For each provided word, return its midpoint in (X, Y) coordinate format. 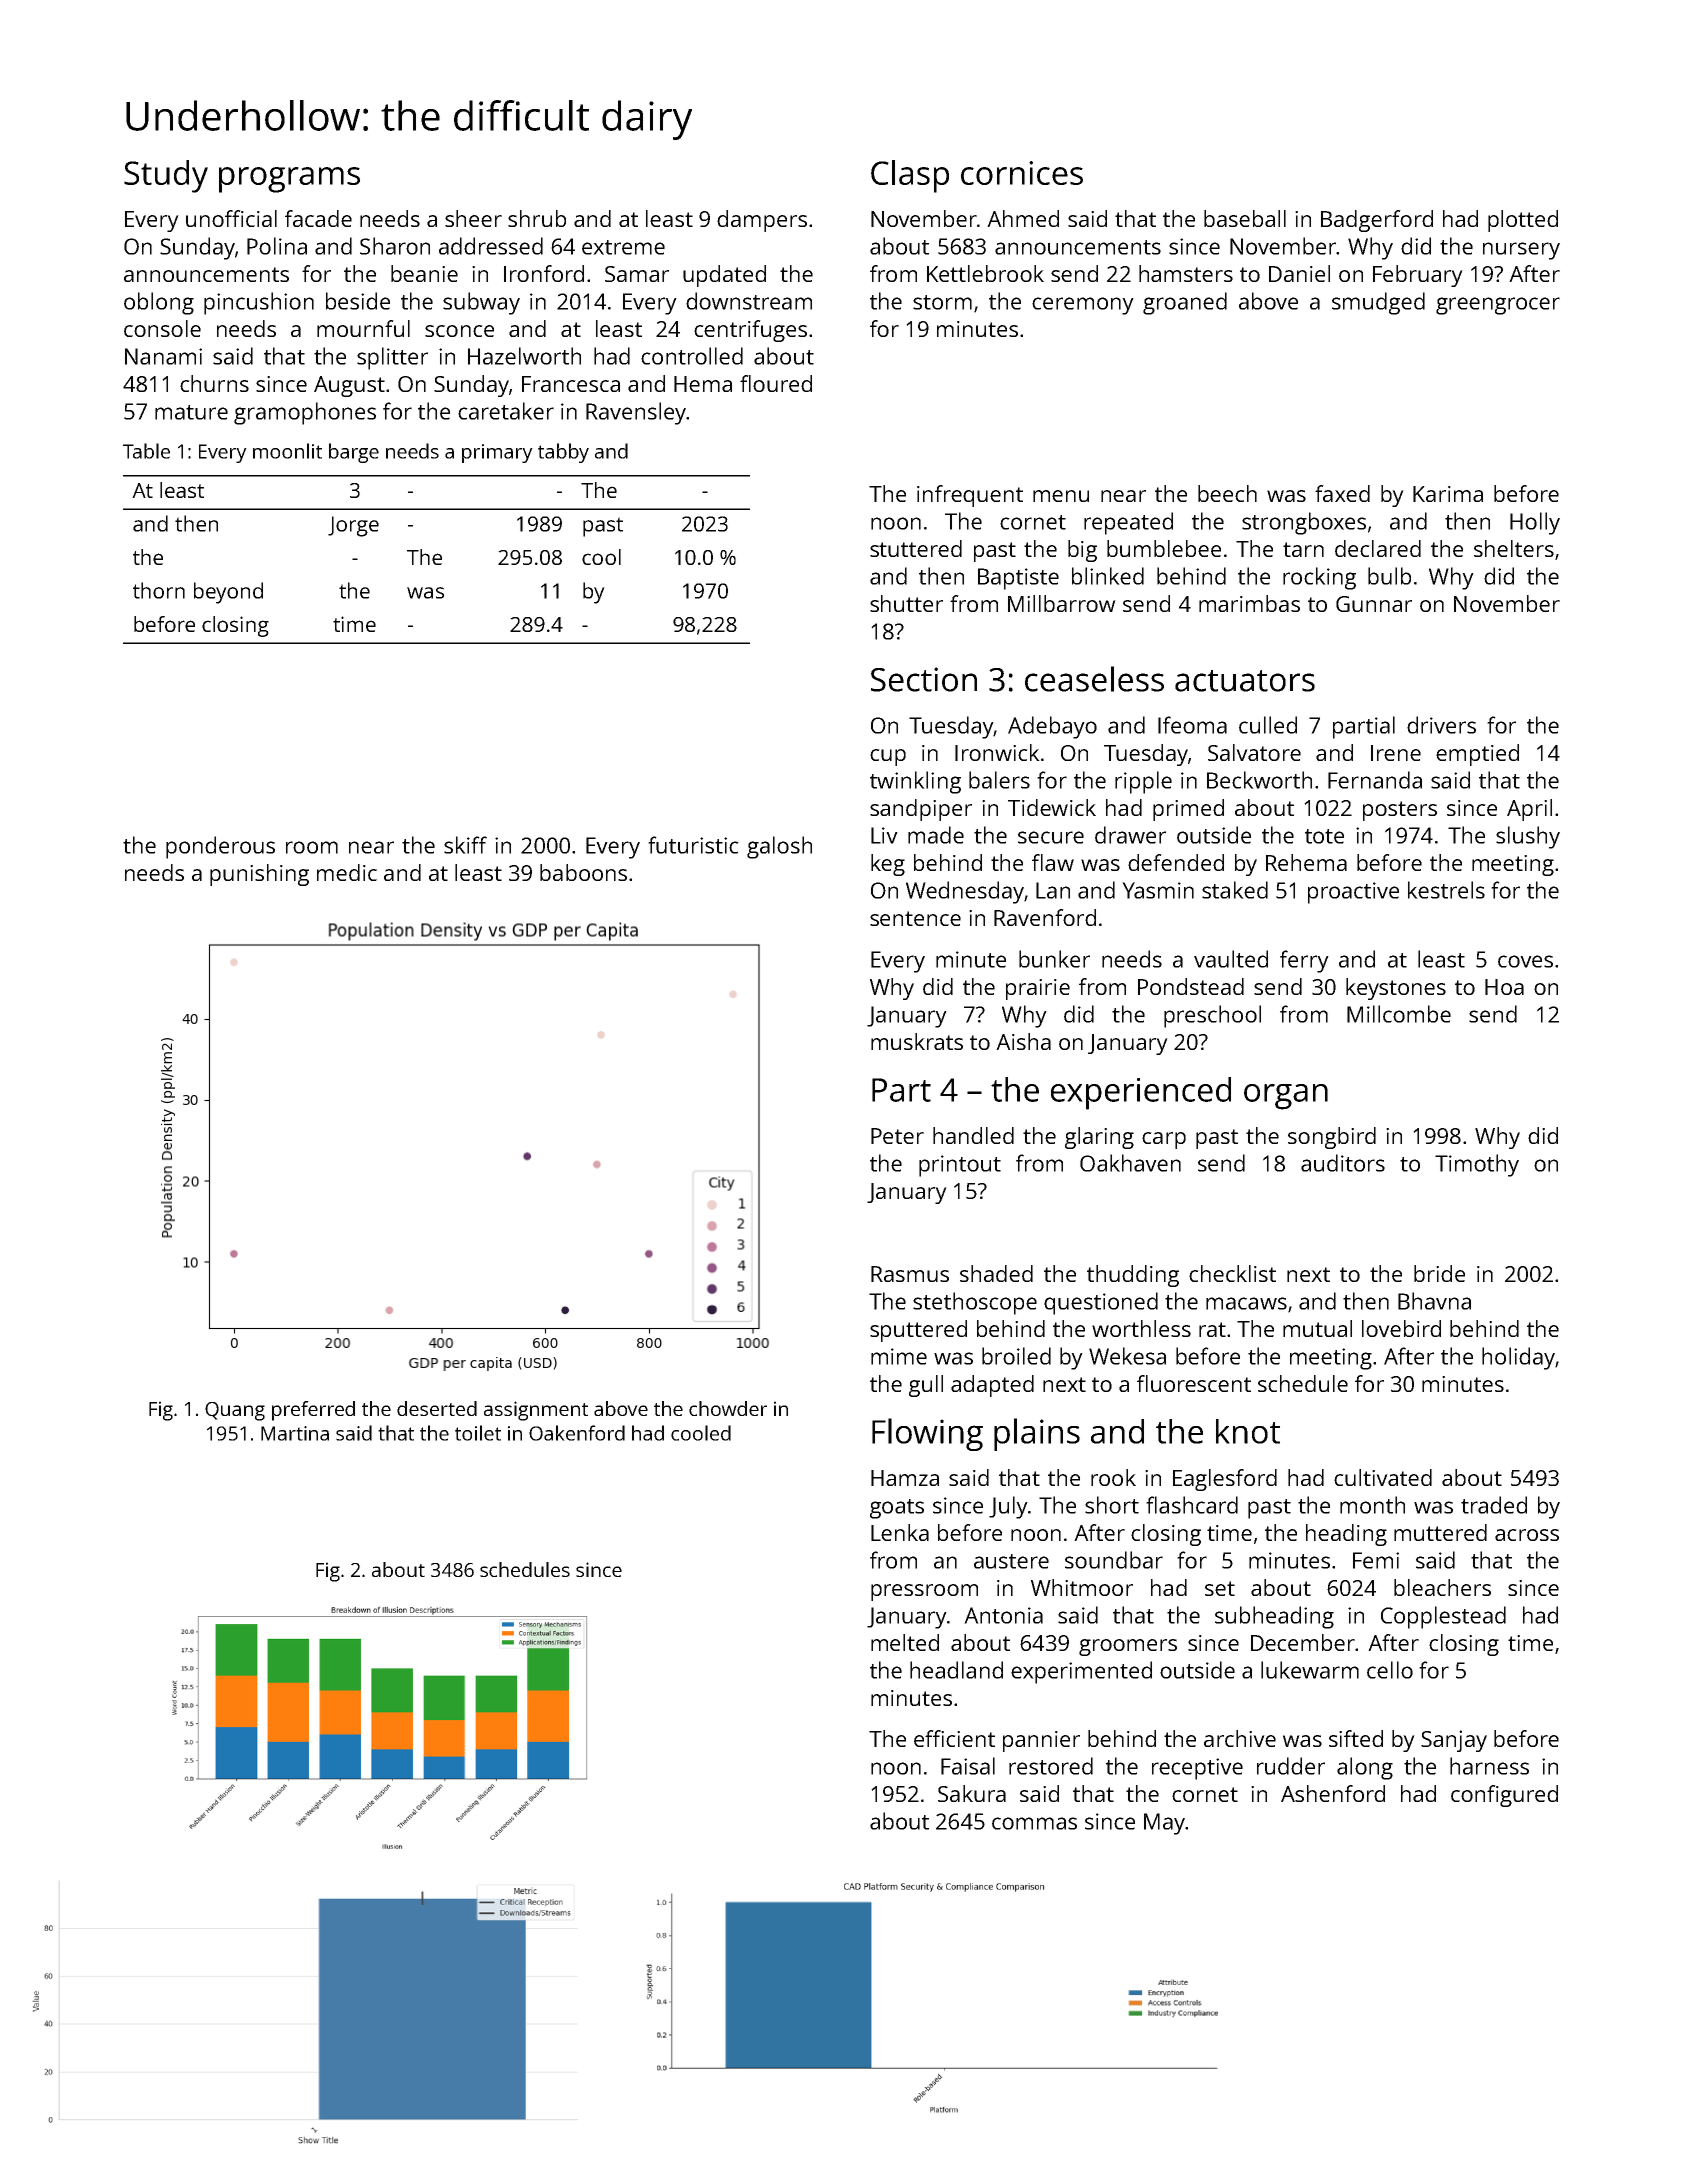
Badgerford (1377, 221)
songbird (1332, 1138)
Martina (295, 1433)
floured (776, 383)
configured (1504, 1796)
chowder (728, 1408)
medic (347, 872)
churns (214, 383)
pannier (1041, 1741)
